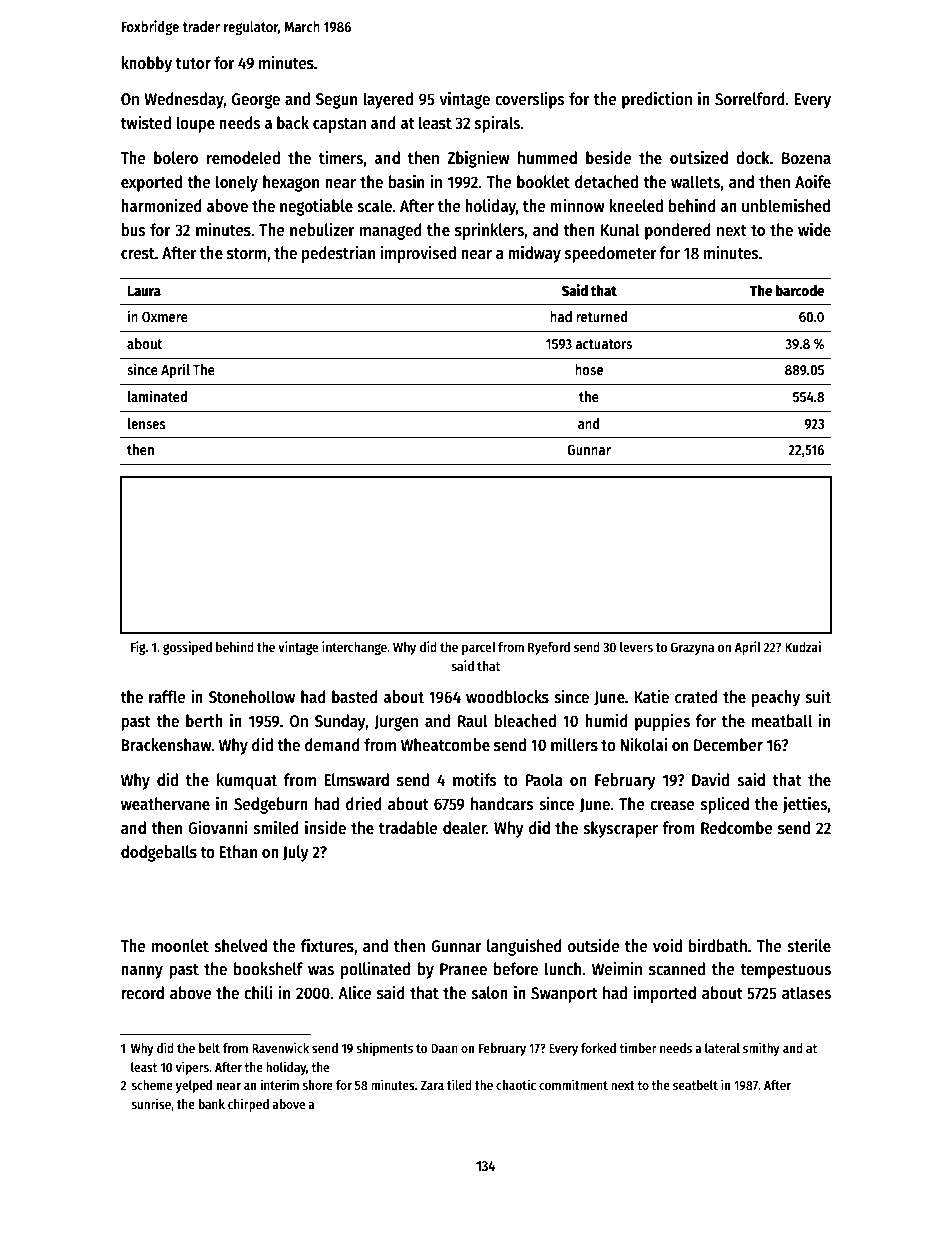  Describe the element at coordinates (598, 1048) in the screenshot. I see `forked` at that location.
